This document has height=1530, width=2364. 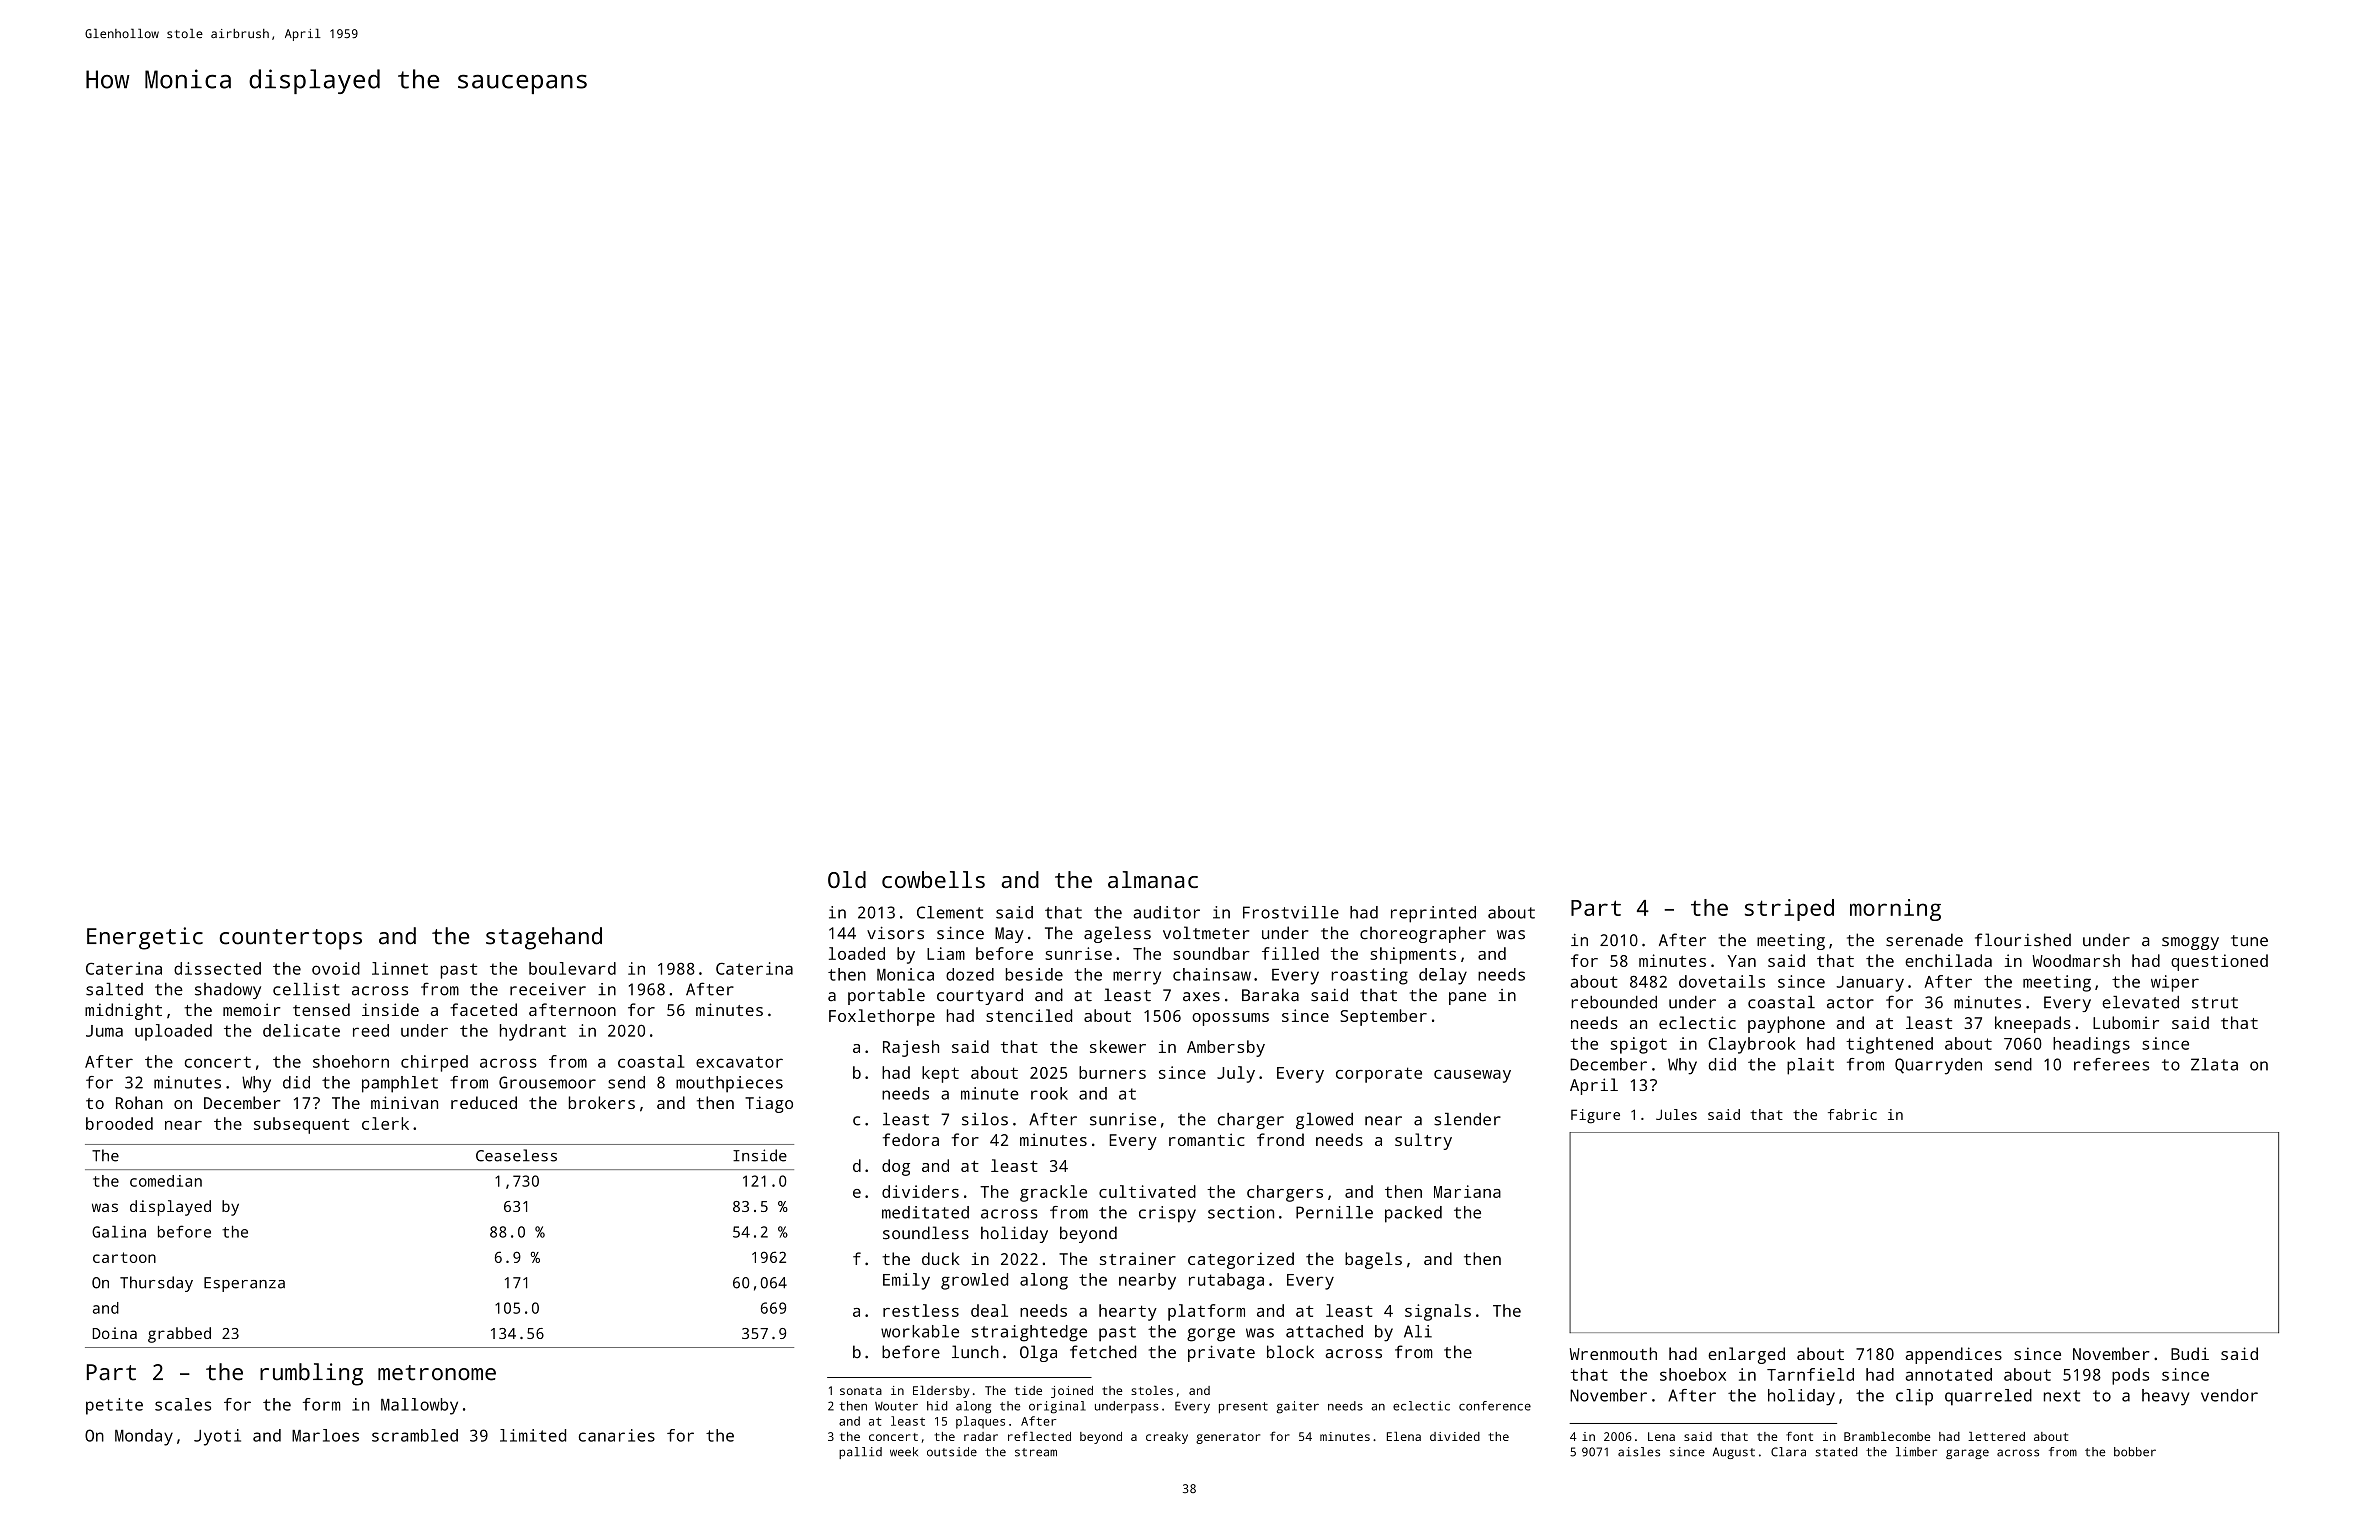 What do you see at coordinates (2126, 1022) in the document?
I see `Lubomir` at bounding box center [2126, 1022].
